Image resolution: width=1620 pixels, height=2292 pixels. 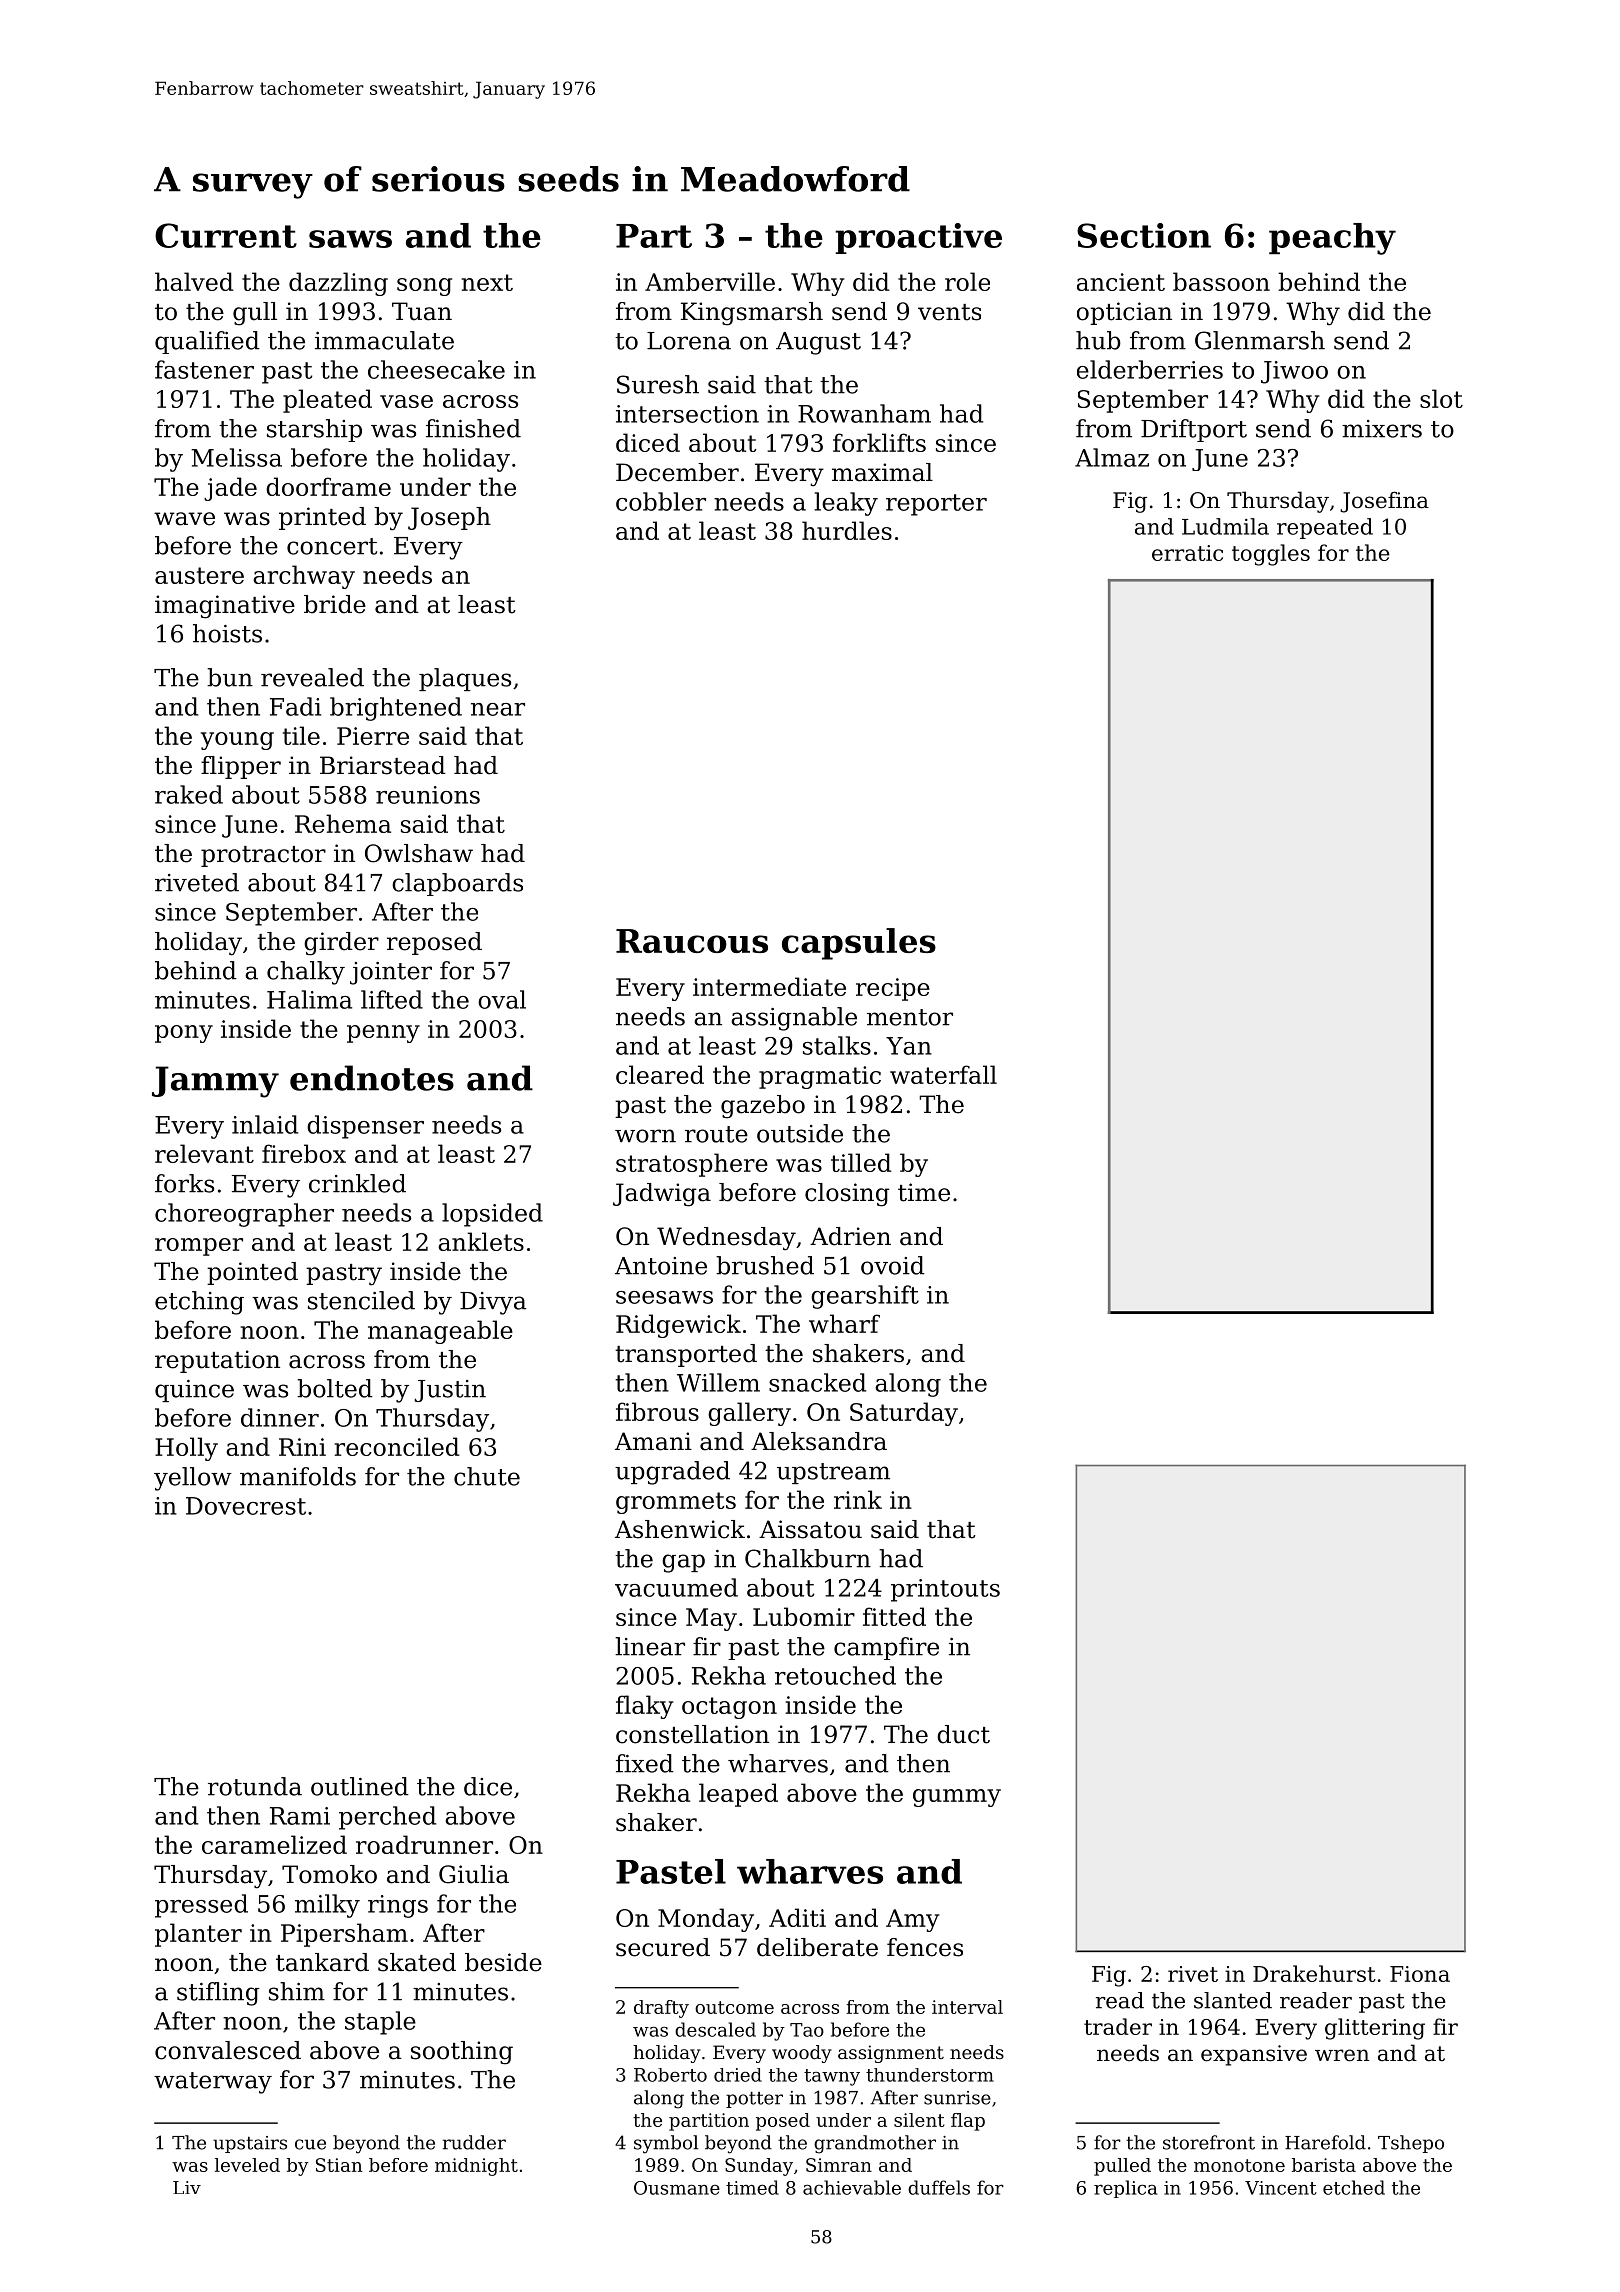 What do you see at coordinates (710, 281) in the page?
I see `Amberville` at bounding box center [710, 281].
